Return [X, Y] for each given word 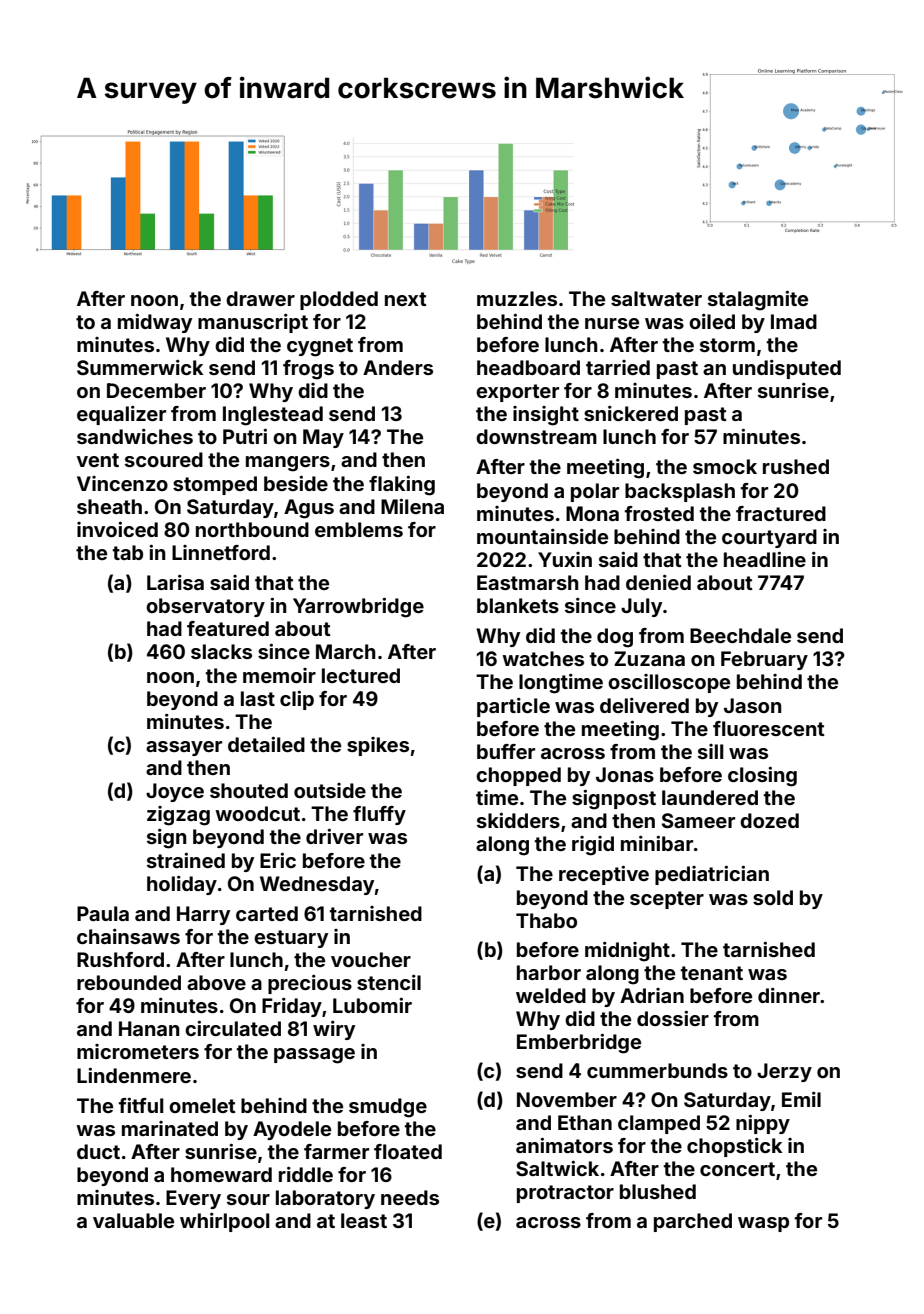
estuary [291, 939]
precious [310, 984]
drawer [260, 298]
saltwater [656, 298]
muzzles [517, 298]
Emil [801, 1099]
